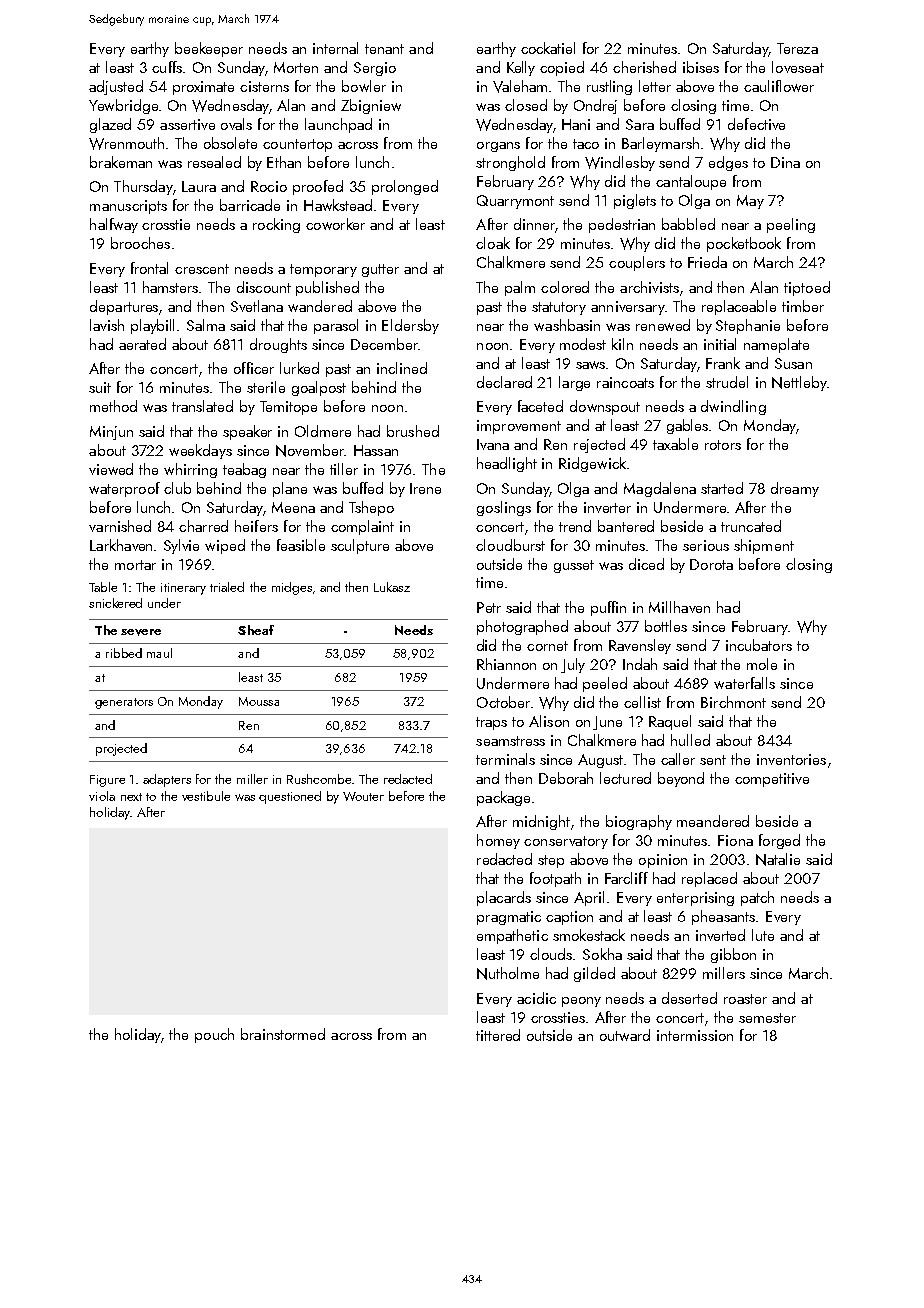 The height and width of the page is (1308, 924). What do you see at coordinates (791, 759) in the page?
I see `inventories` at bounding box center [791, 759].
